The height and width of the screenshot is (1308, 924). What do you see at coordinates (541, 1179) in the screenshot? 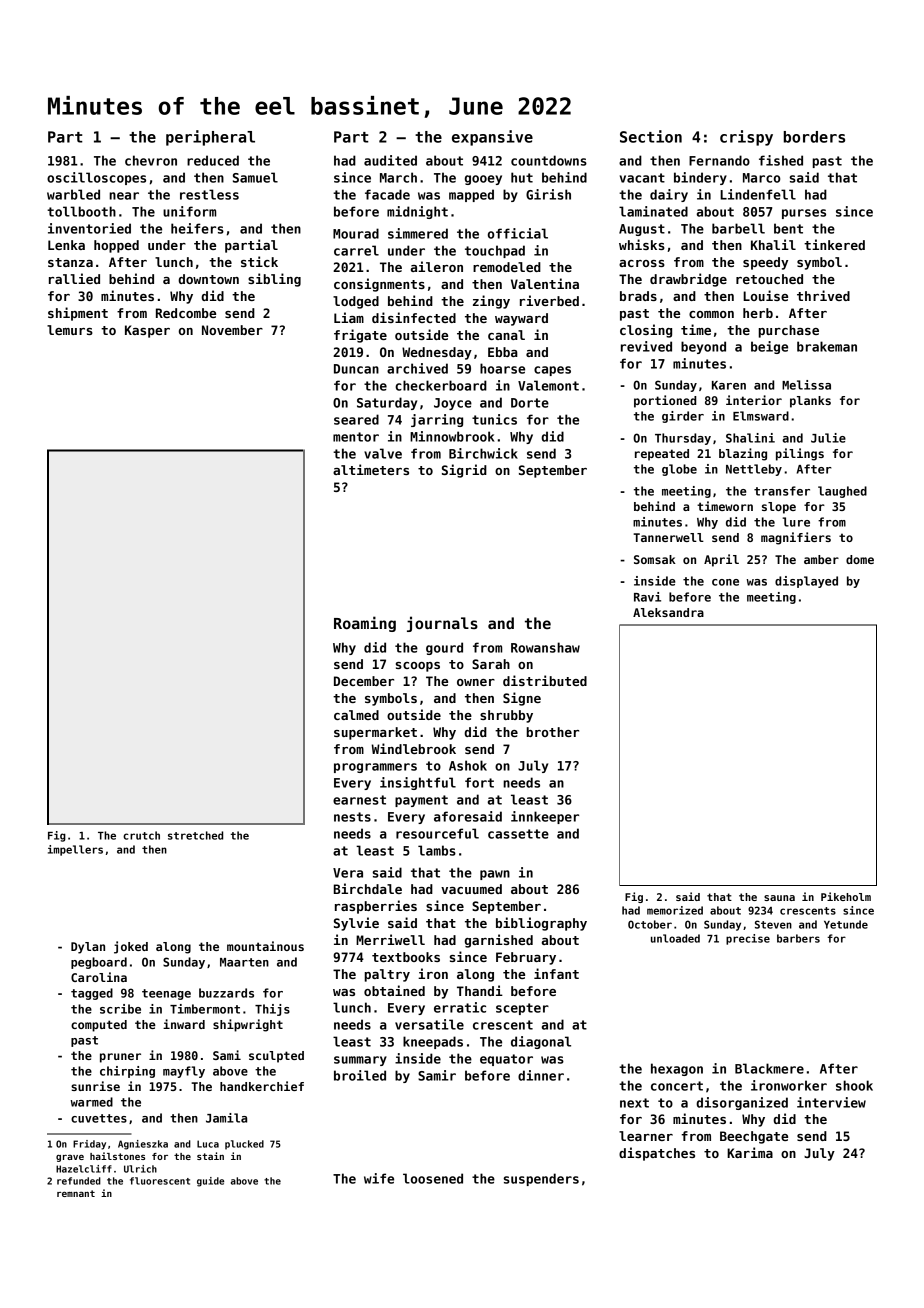
I see `suspenders` at bounding box center [541, 1179].
